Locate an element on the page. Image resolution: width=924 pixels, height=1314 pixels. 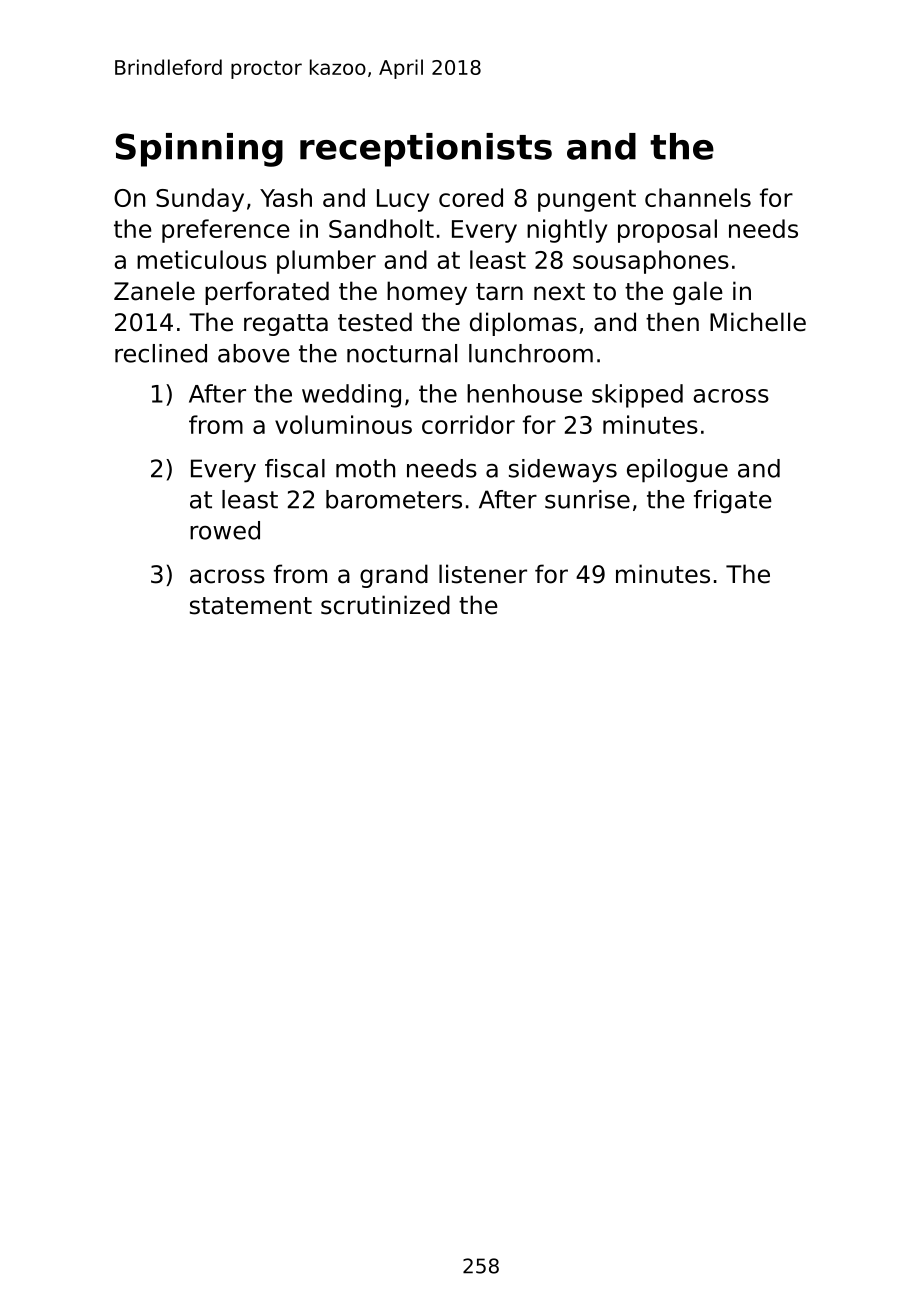
statement is located at coordinates (251, 606).
